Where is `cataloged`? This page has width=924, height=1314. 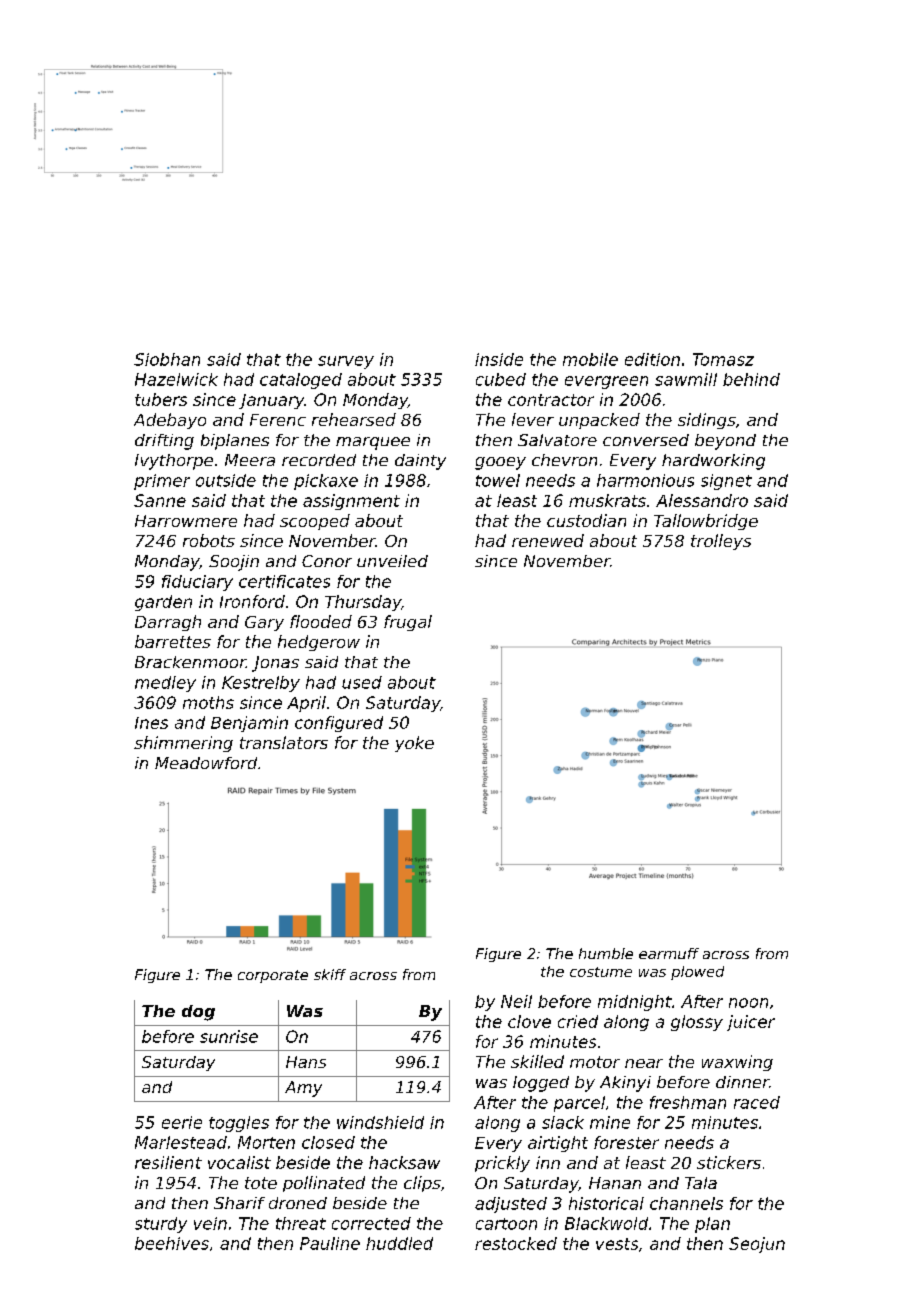 cataloged is located at coordinates (301, 381).
